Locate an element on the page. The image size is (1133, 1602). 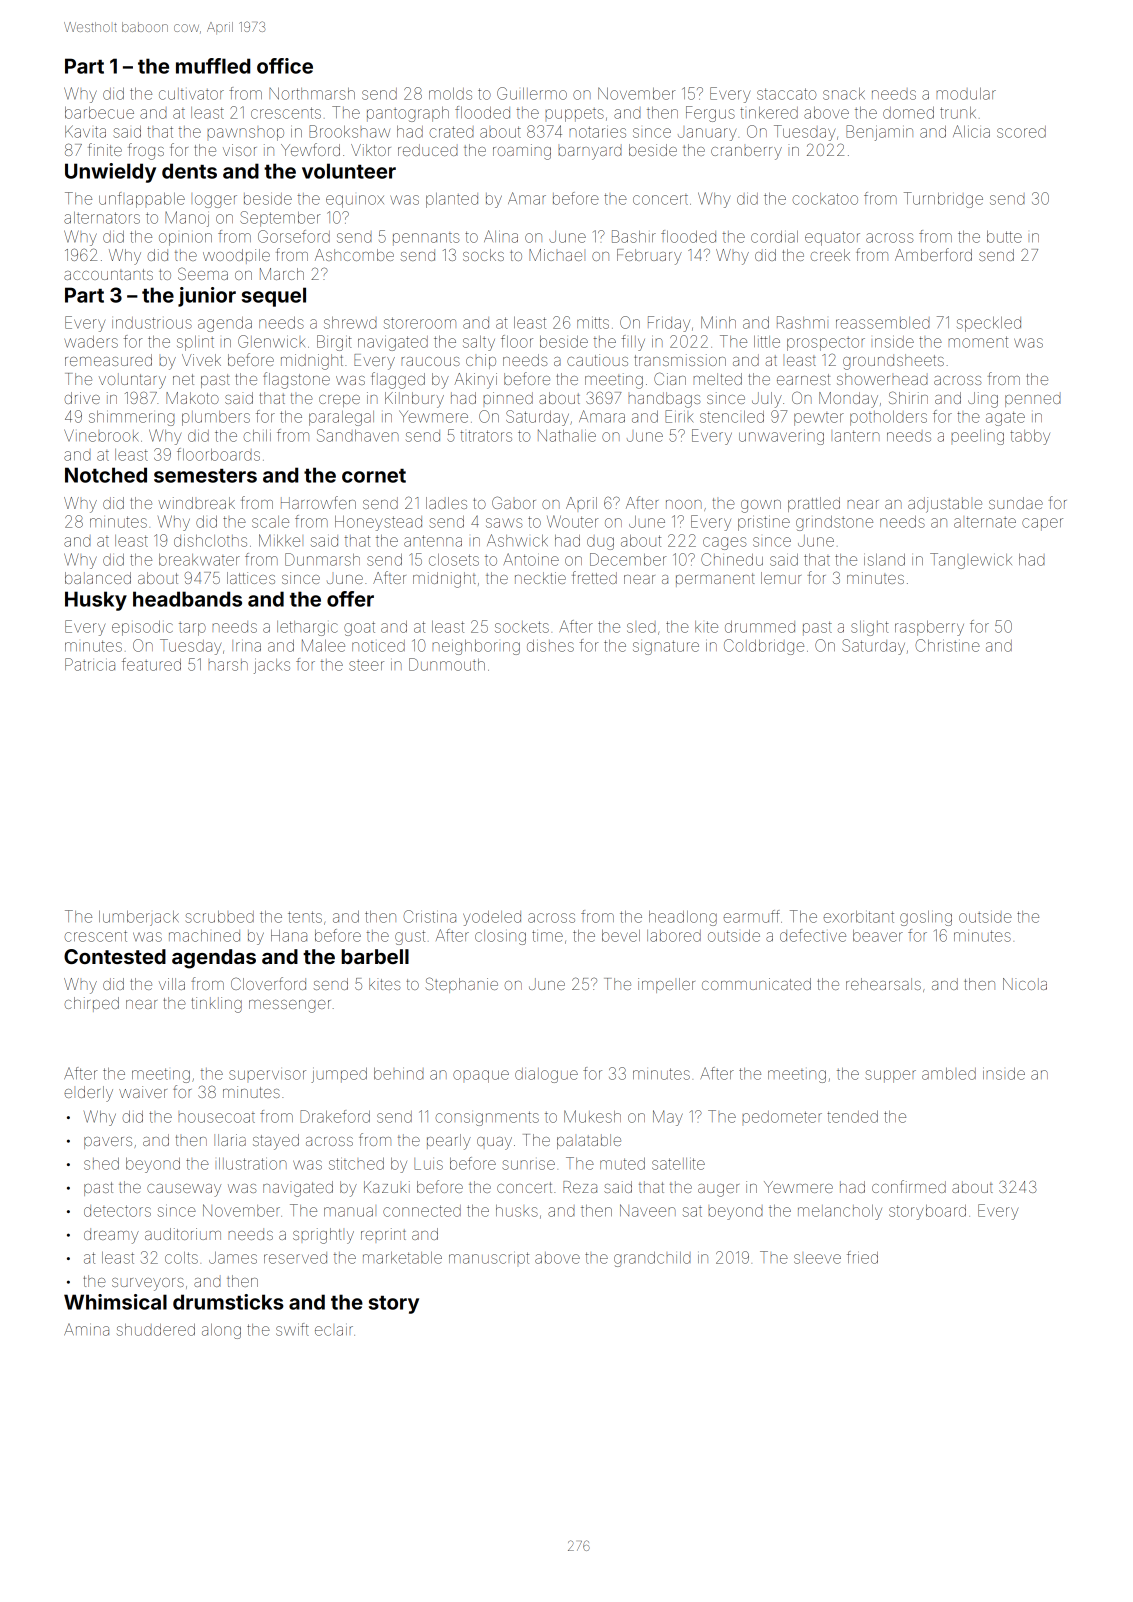
moment is located at coordinates (978, 342).
